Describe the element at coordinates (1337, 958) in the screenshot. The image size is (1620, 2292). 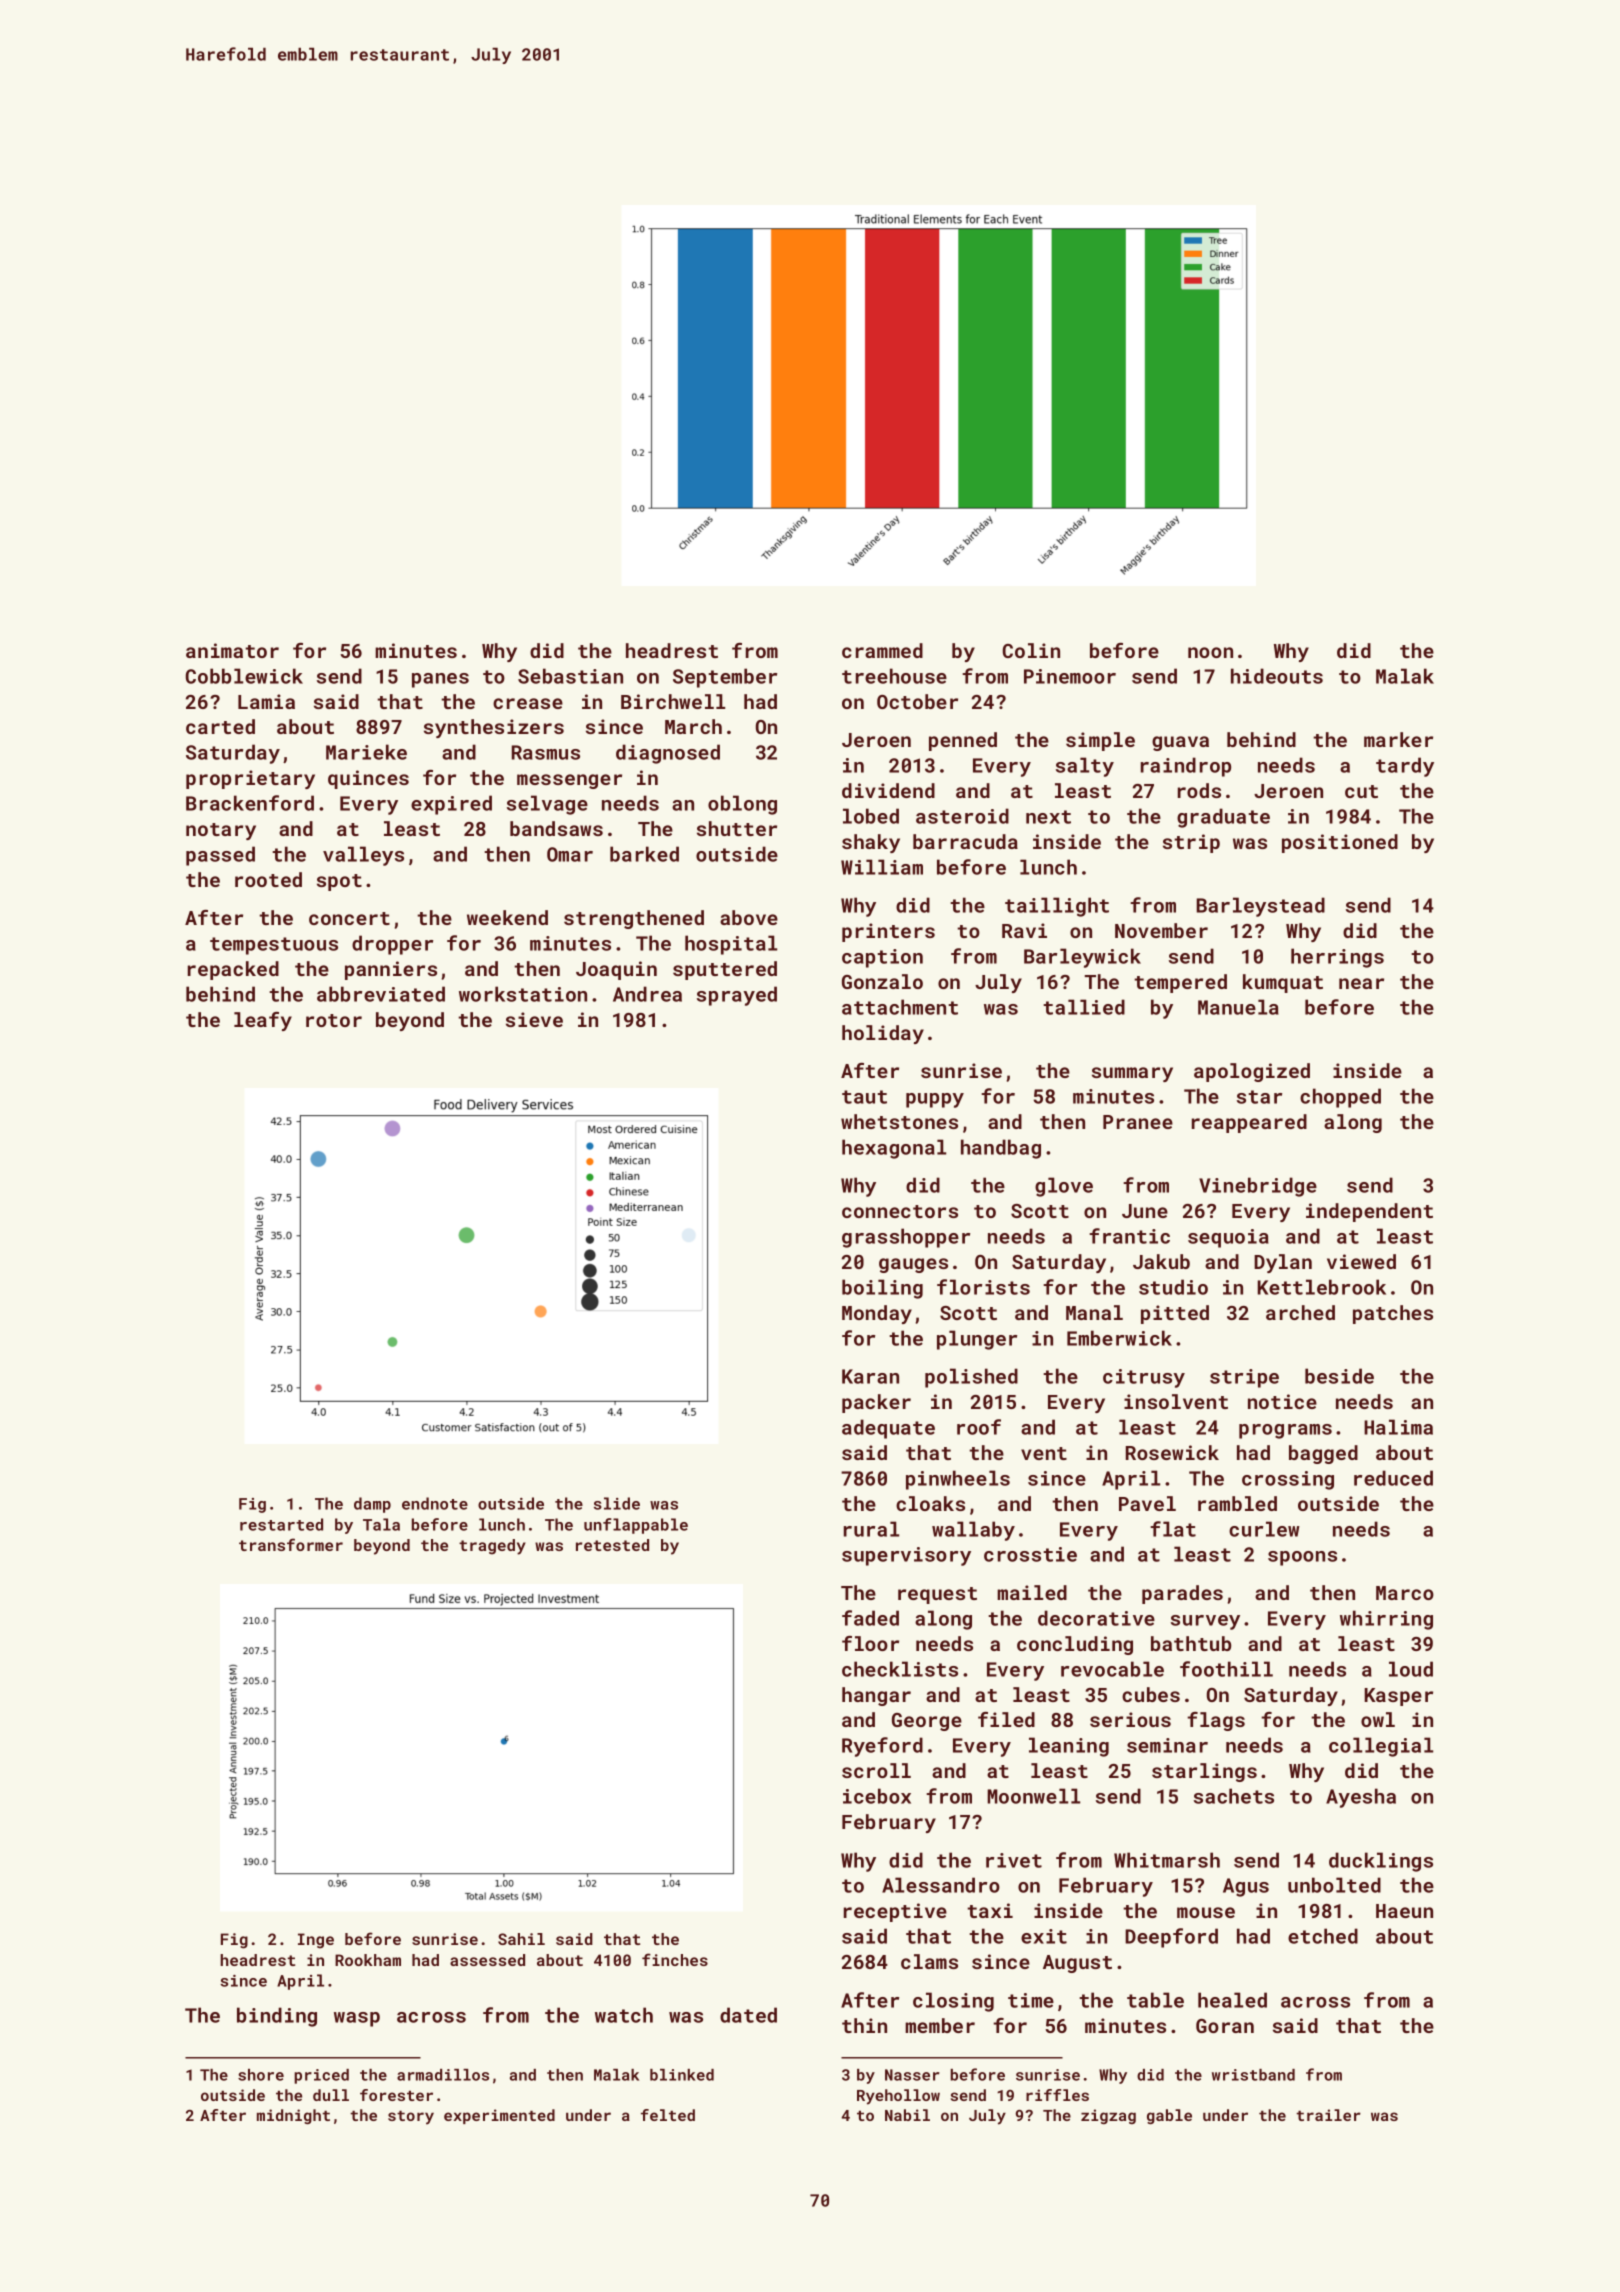
I see `herrings` at that location.
